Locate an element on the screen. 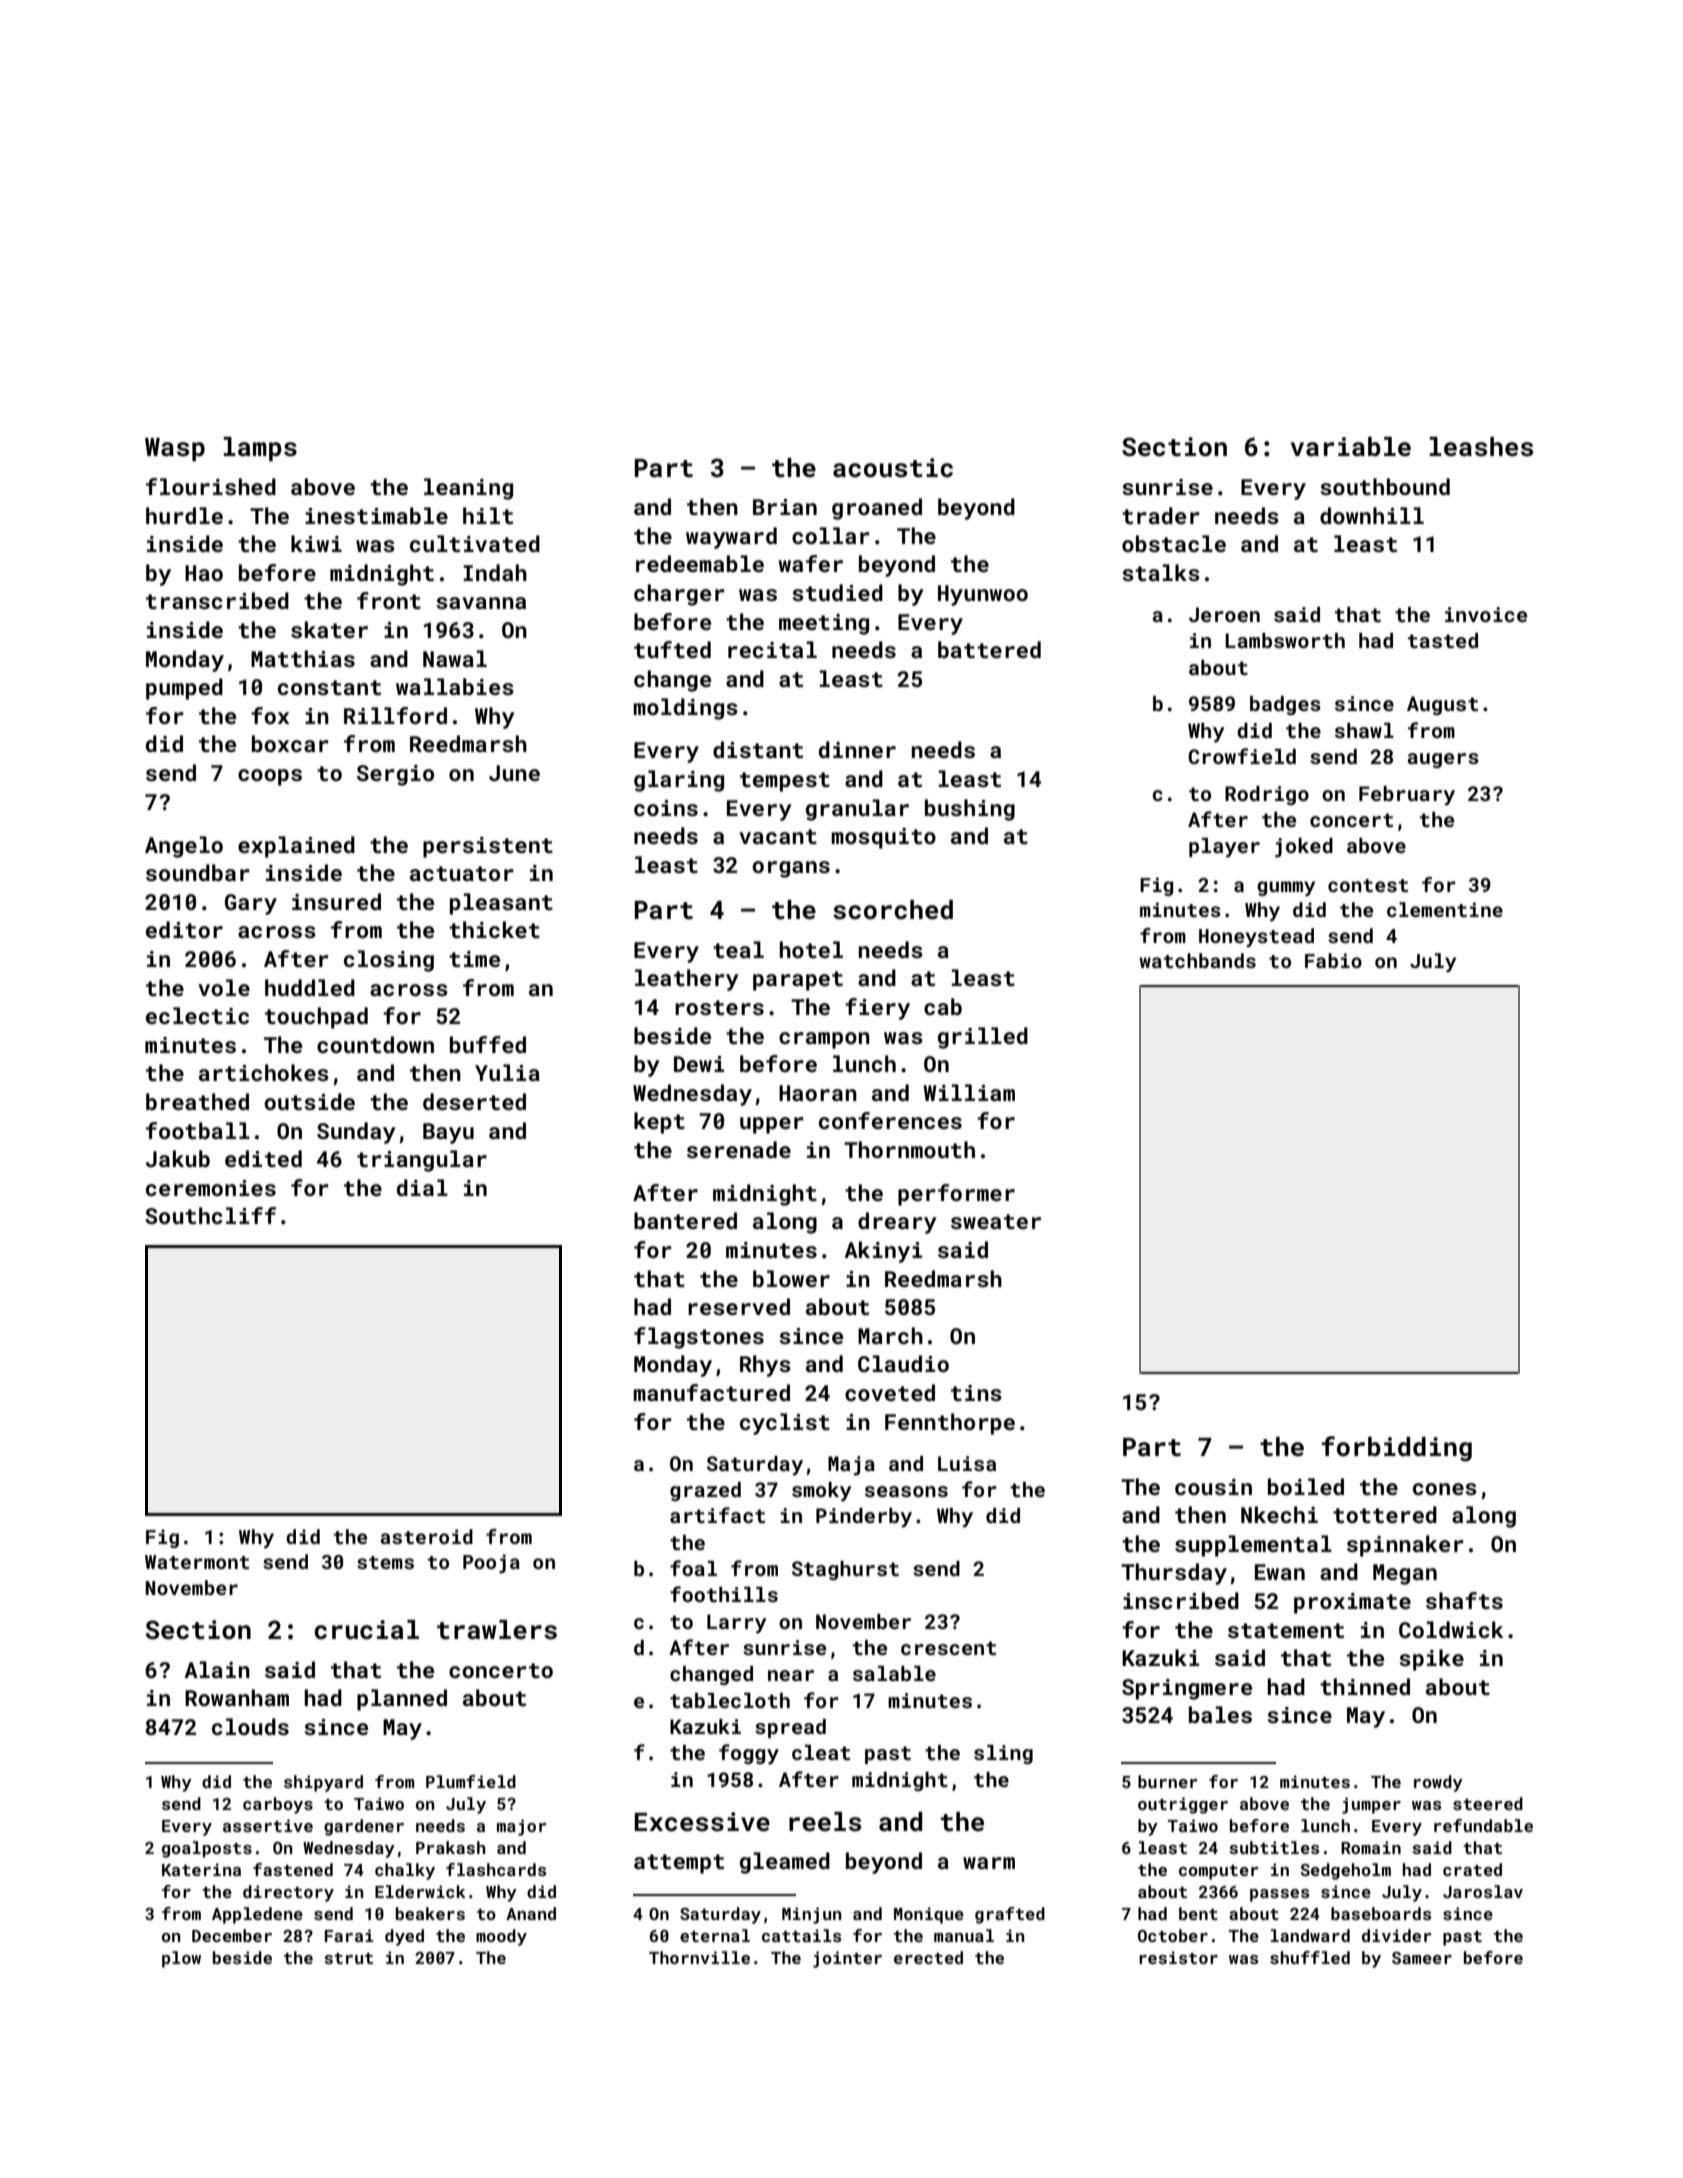 This screenshot has width=1683, height=2178. June is located at coordinates (514, 773).
